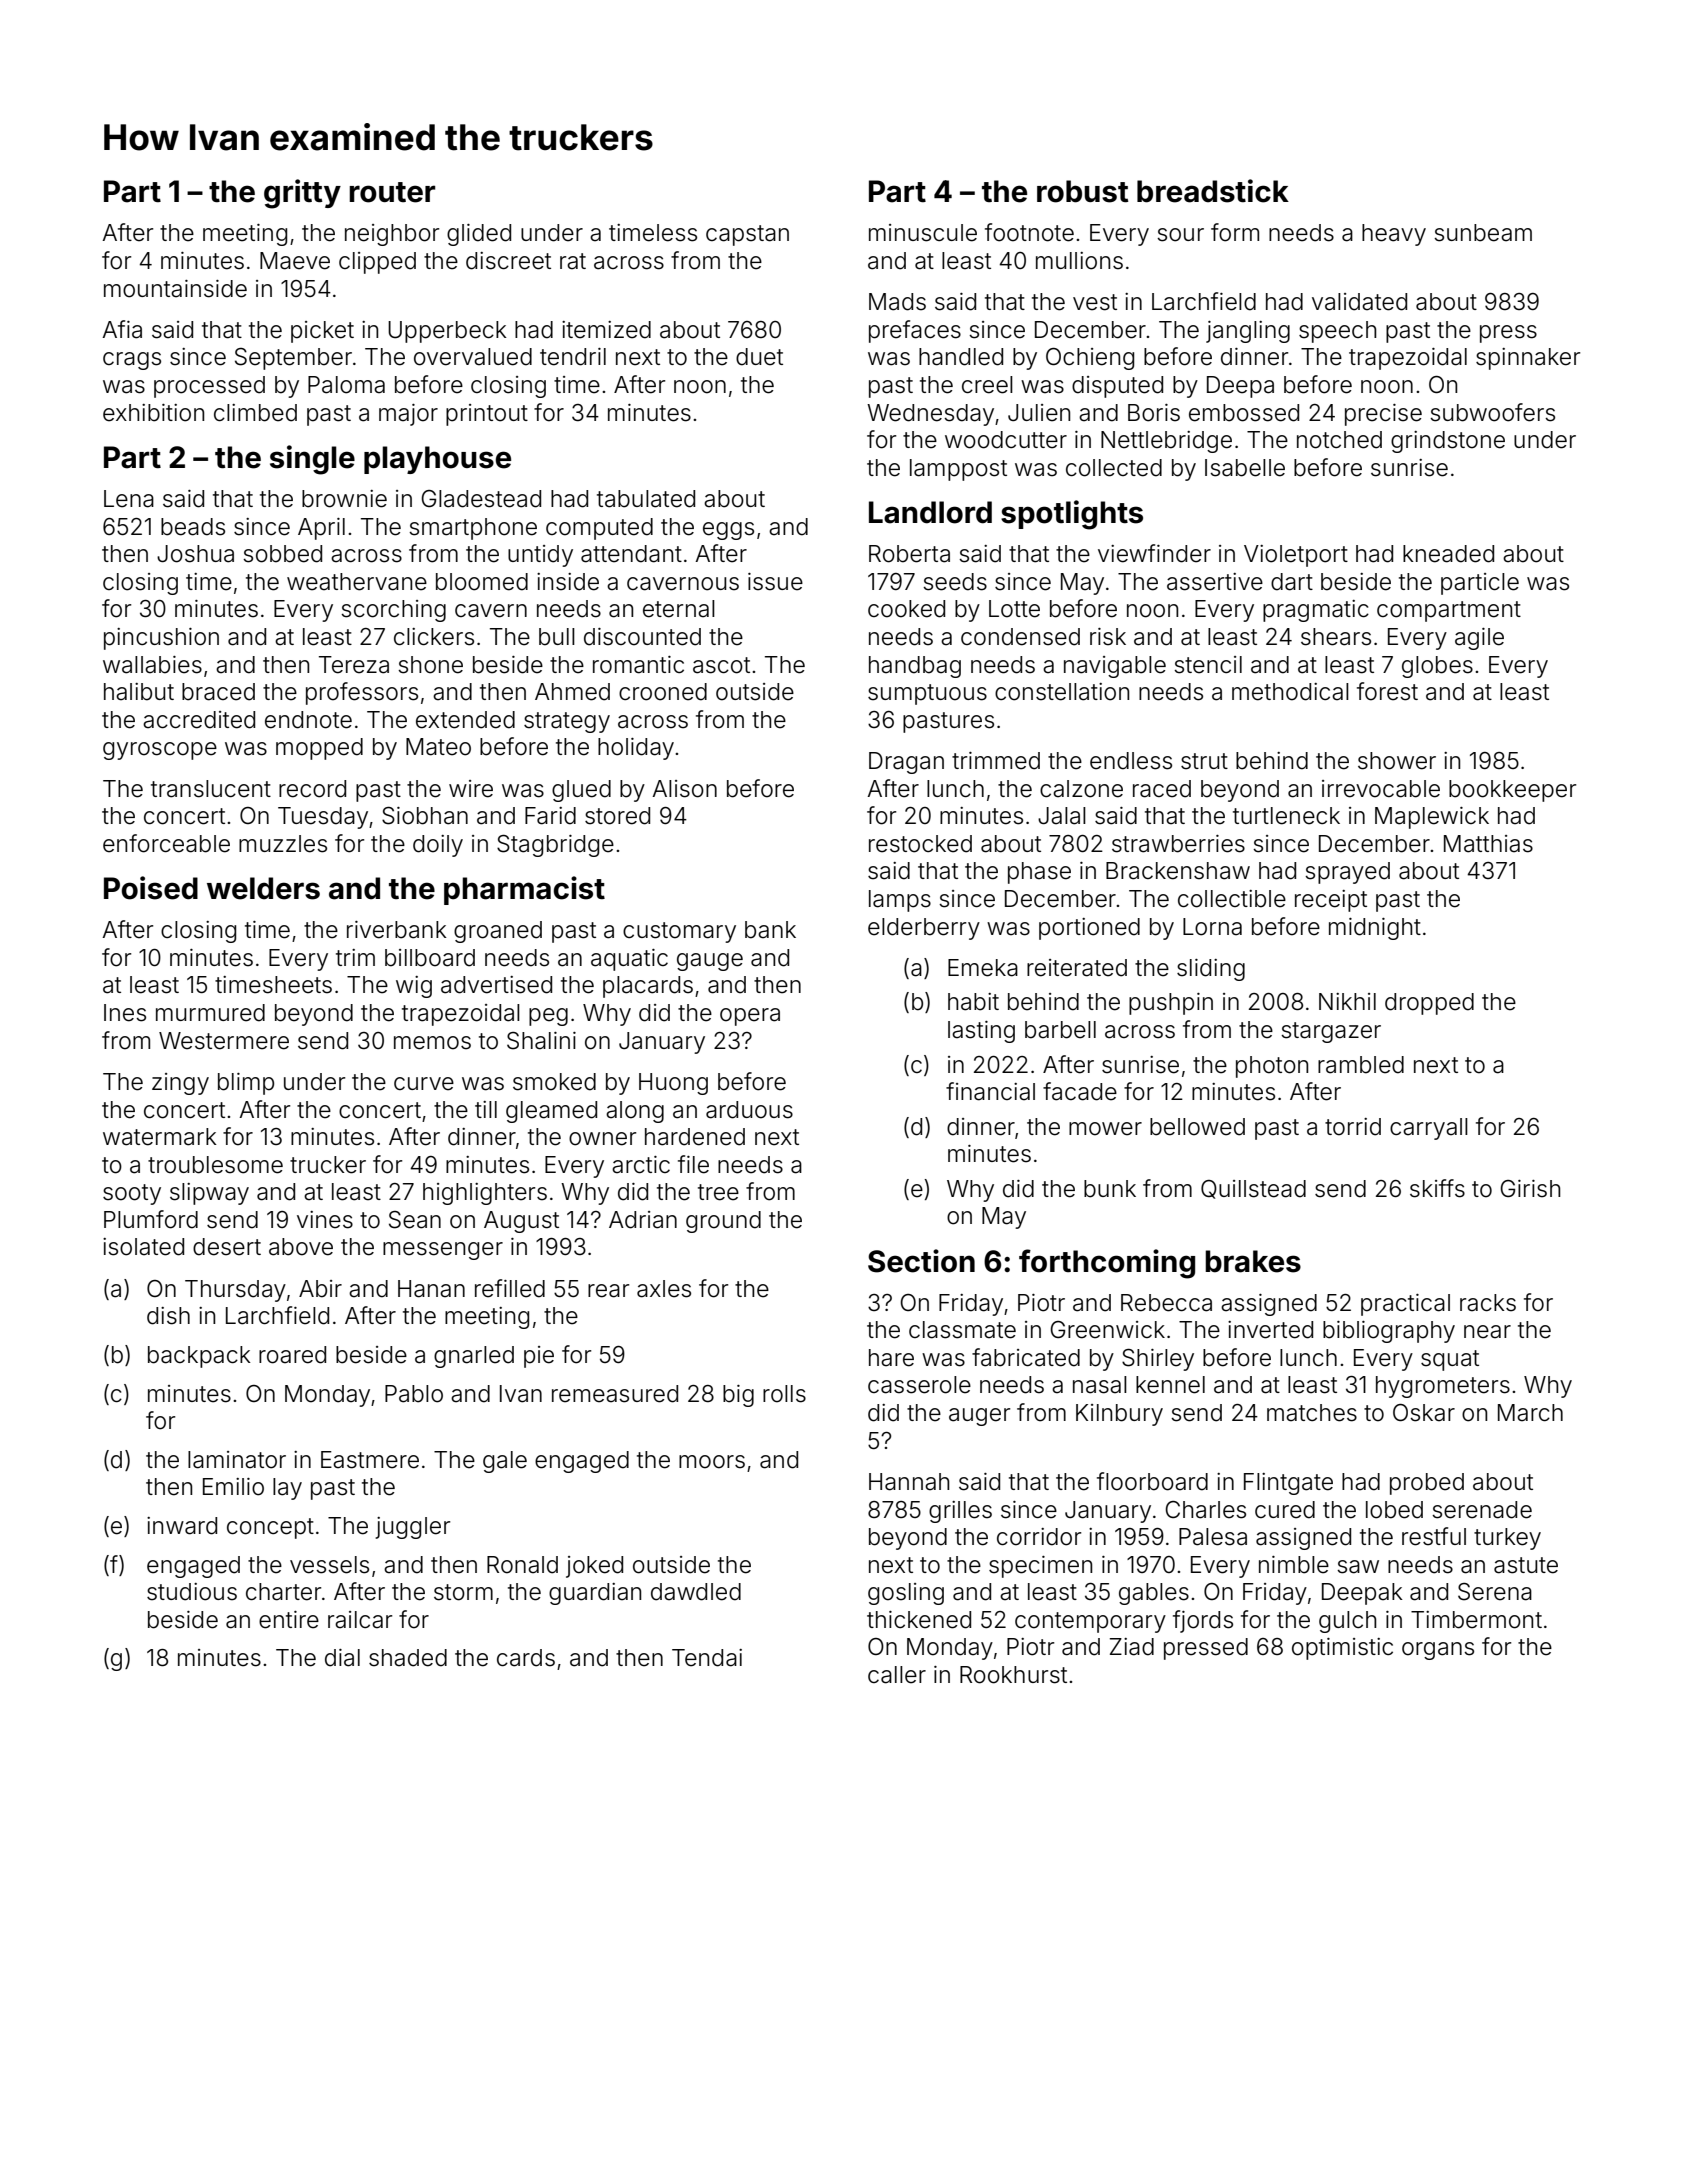 This page has width=1683, height=2178. What do you see at coordinates (479, 235) in the page?
I see `glided` at bounding box center [479, 235].
